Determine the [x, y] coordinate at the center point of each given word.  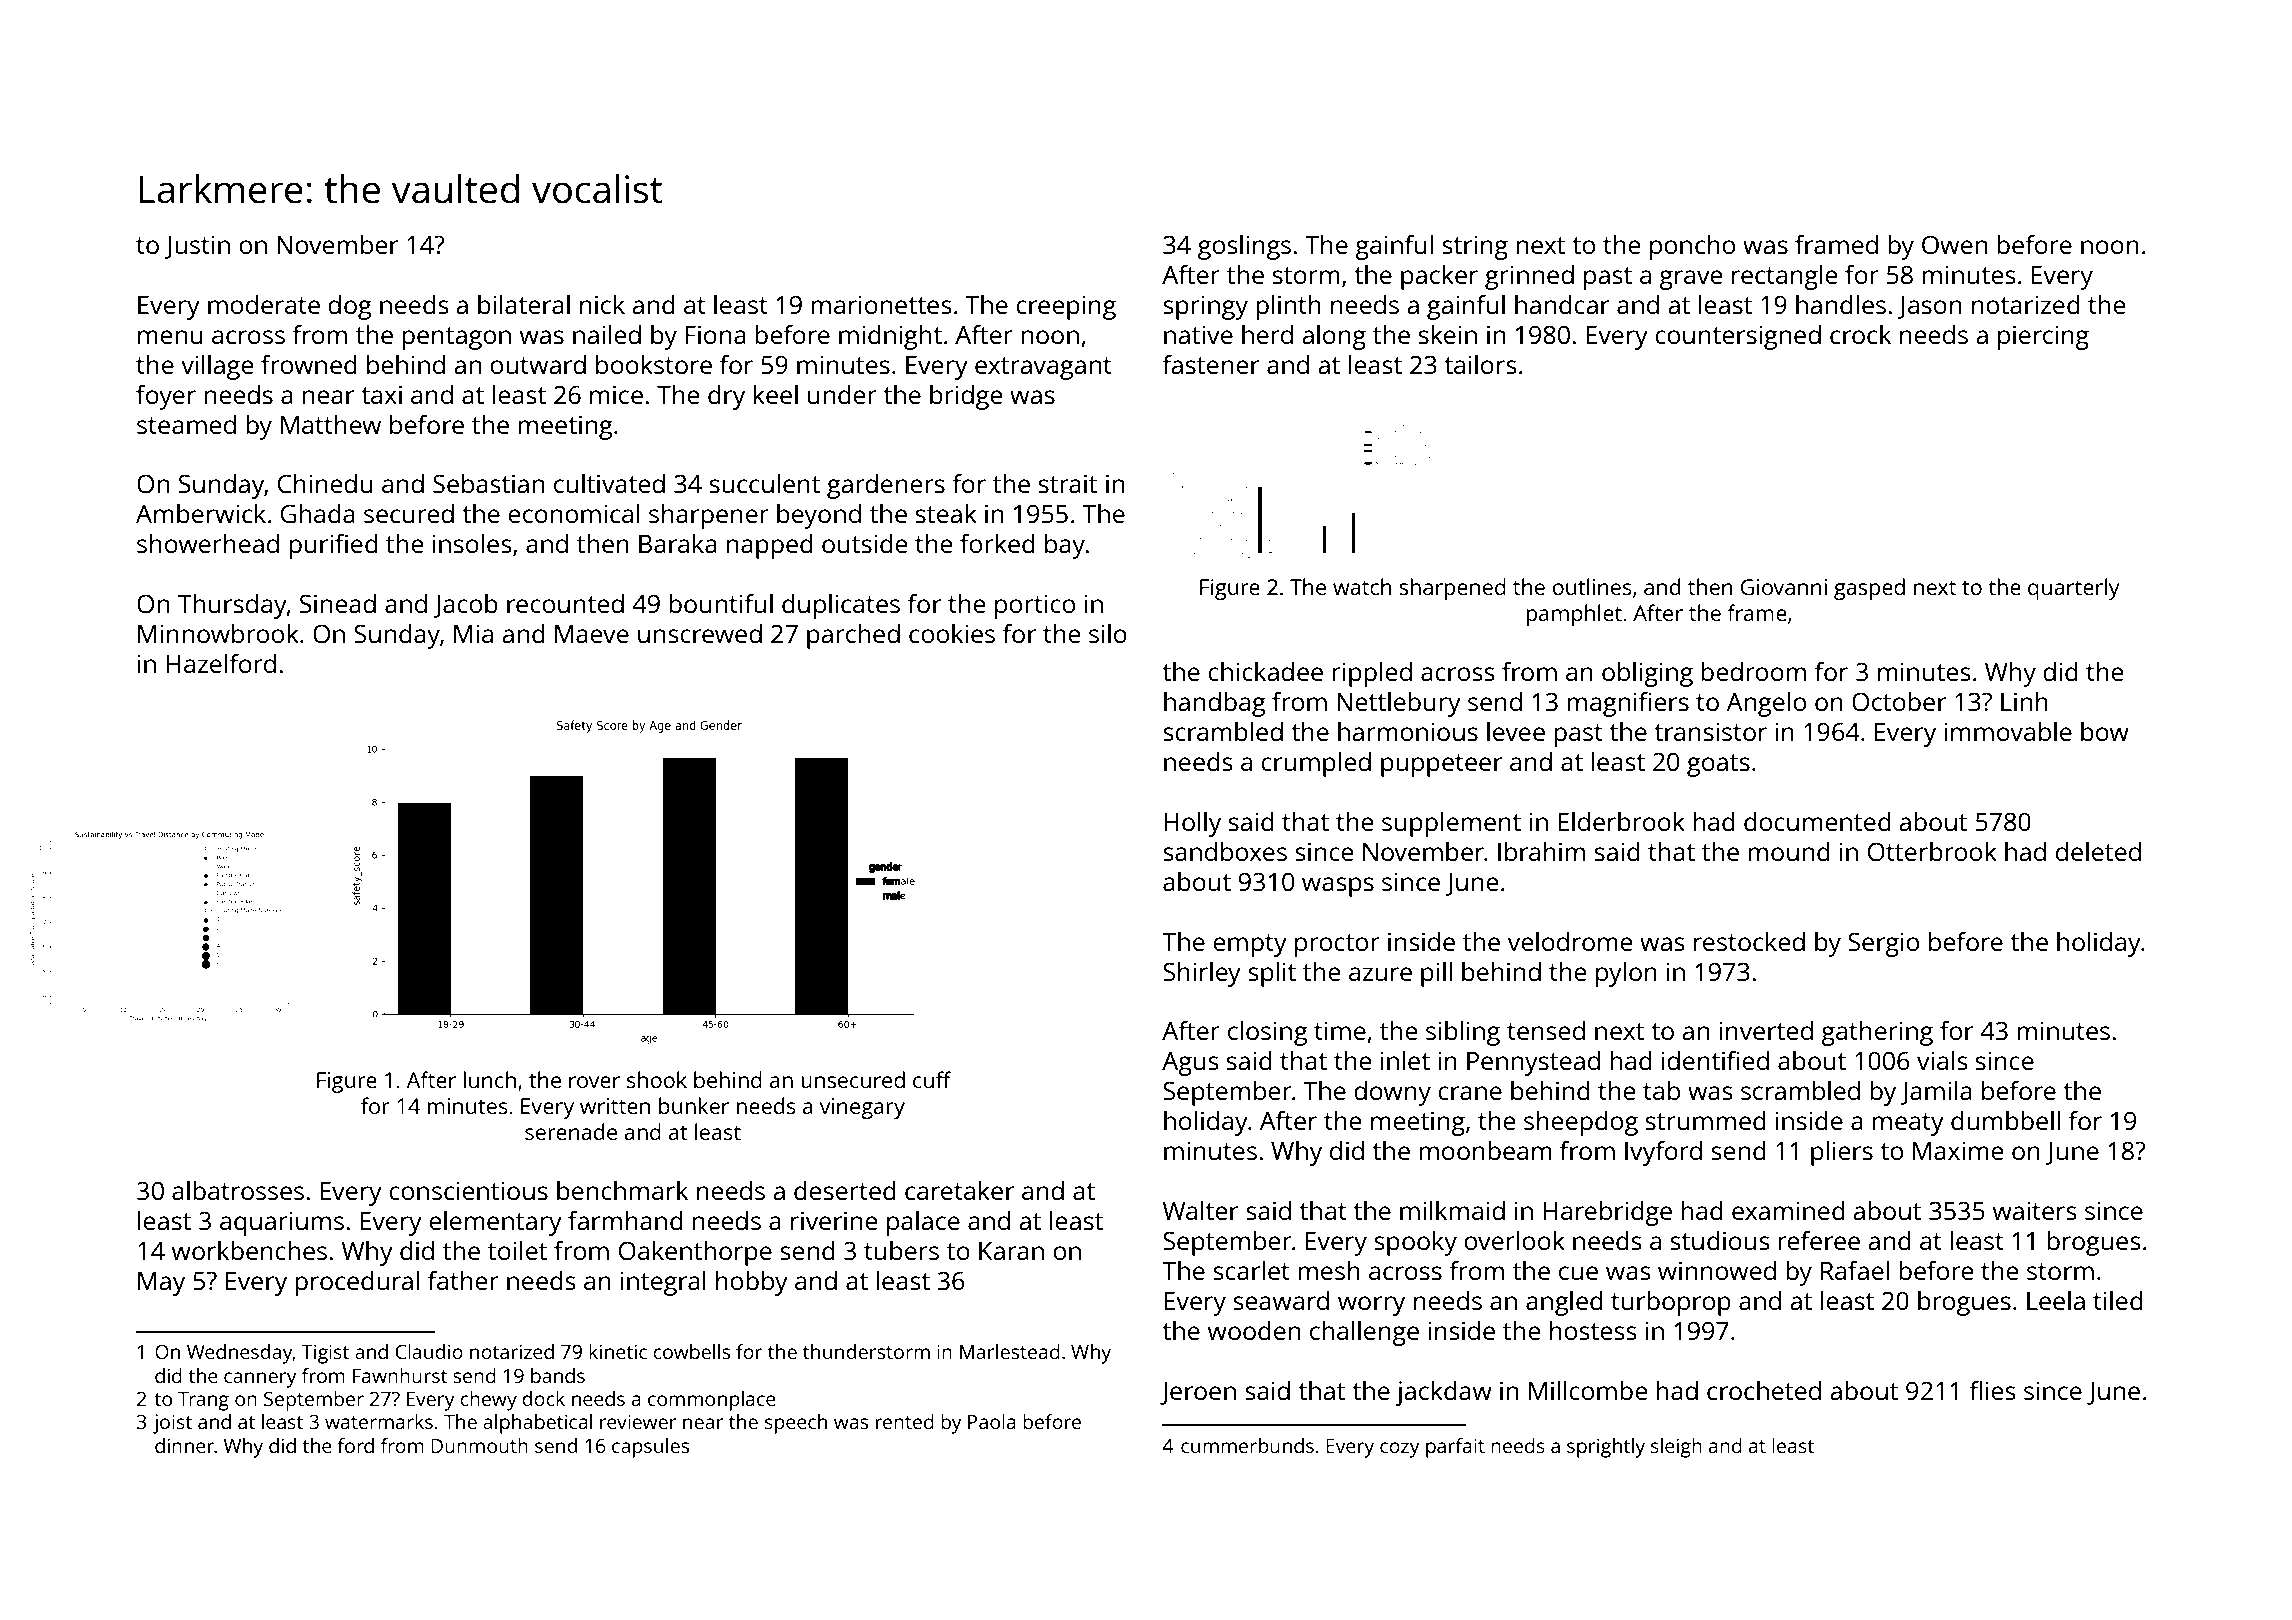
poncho [1692, 247]
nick [602, 304]
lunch [490, 1079]
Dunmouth [479, 1445]
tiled [2118, 1300]
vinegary [862, 1108]
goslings [1244, 247]
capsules [650, 1448]
